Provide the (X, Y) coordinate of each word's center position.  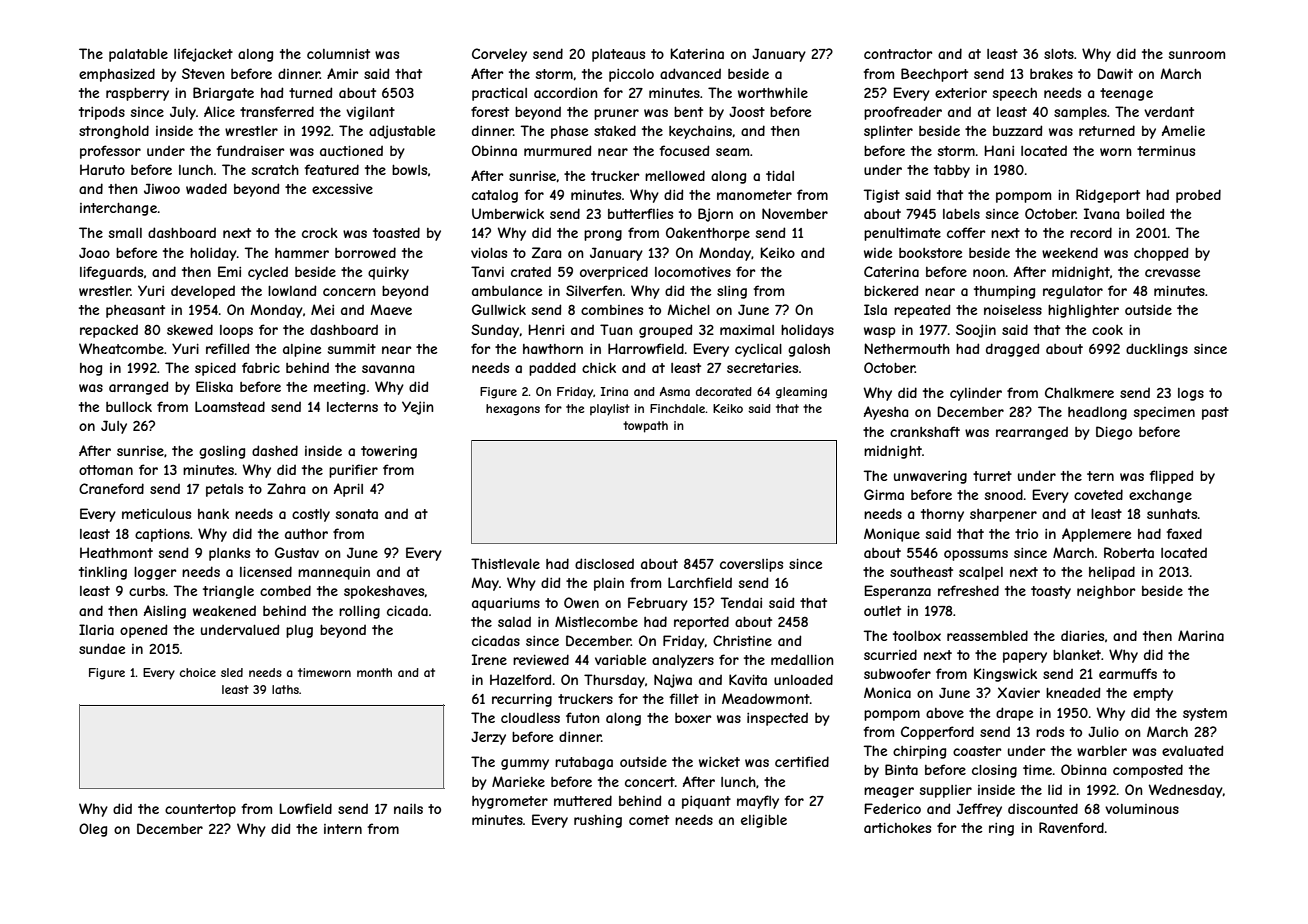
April (348, 490)
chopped (1161, 254)
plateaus (618, 55)
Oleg (93, 830)
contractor (898, 54)
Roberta (1129, 552)
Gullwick (499, 309)
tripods (102, 113)
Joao (94, 252)
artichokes (897, 828)
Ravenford (1071, 827)
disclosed (604, 563)
